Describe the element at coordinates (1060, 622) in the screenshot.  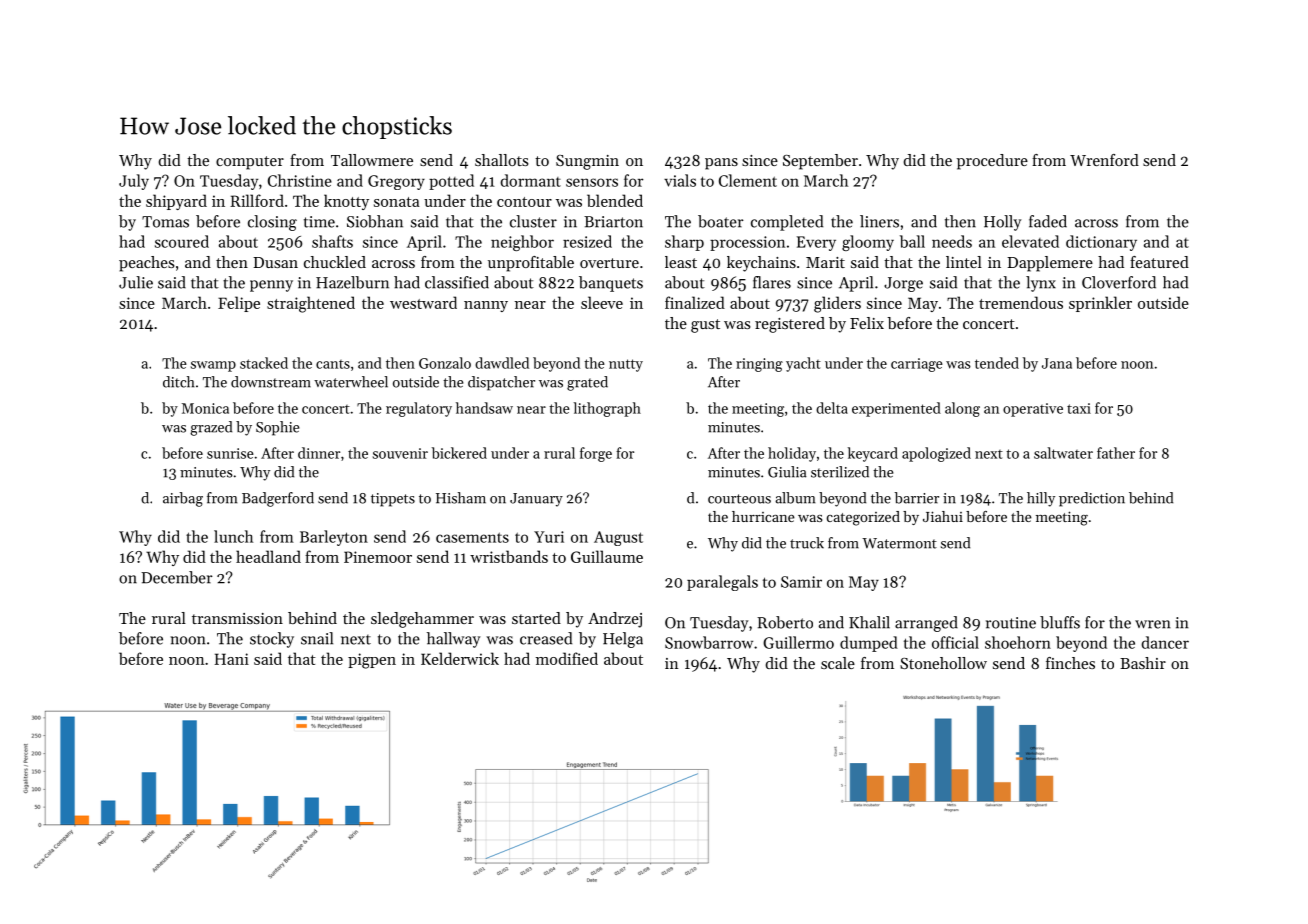
I see `bluffs` at that location.
